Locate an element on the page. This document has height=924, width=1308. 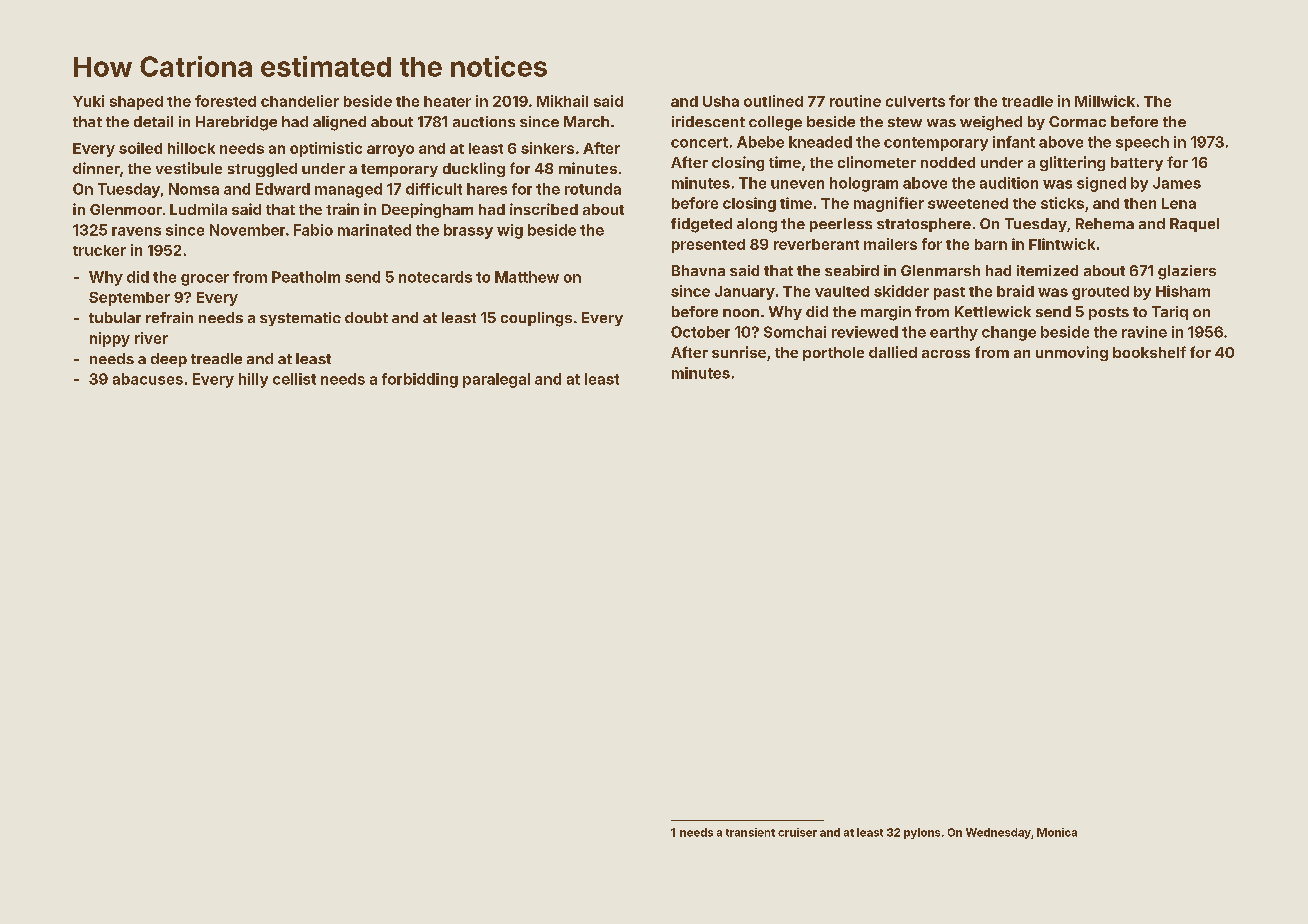
iridescent is located at coordinates (708, 121).
